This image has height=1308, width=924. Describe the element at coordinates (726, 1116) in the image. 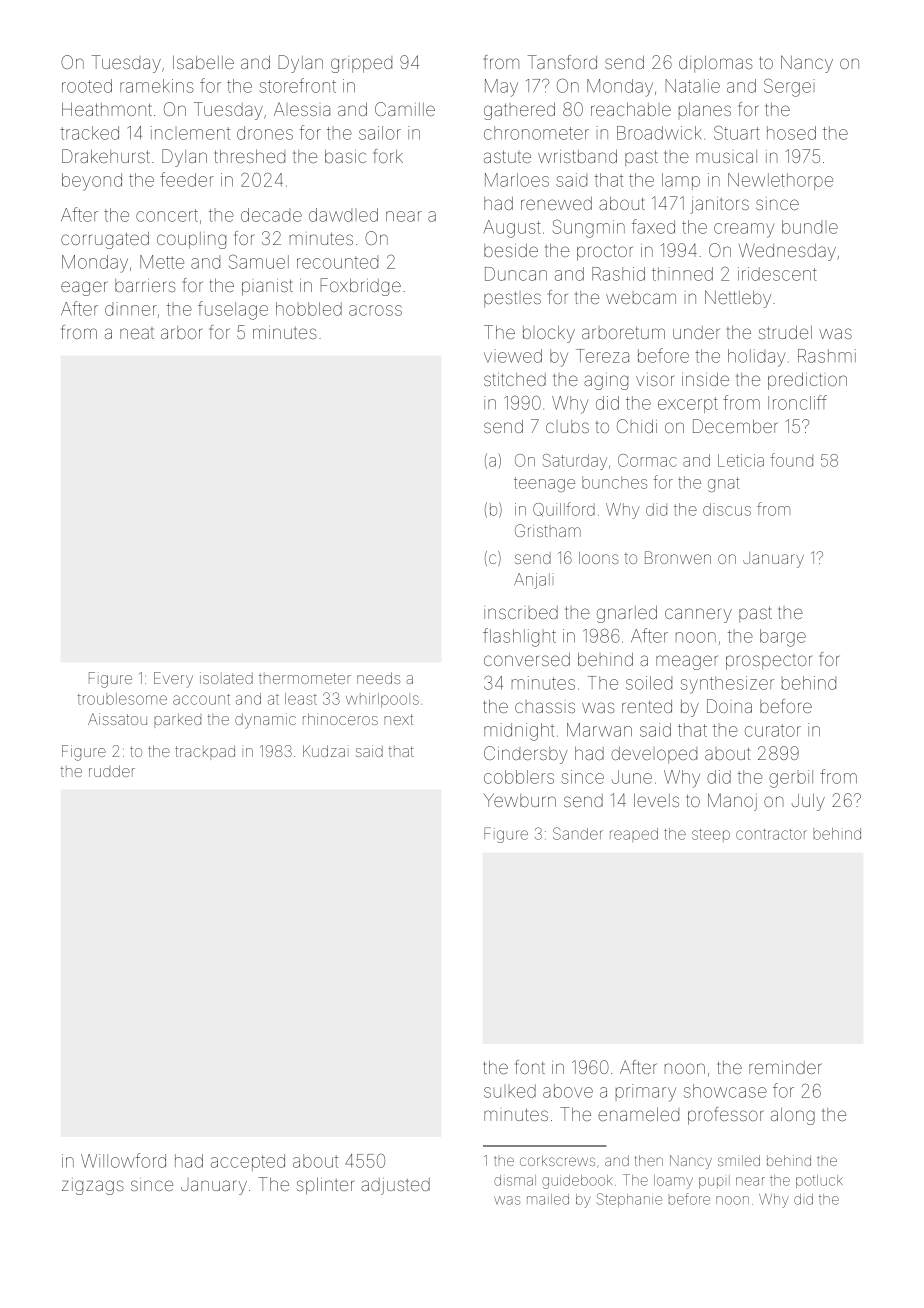

I see `professor` at that location.
